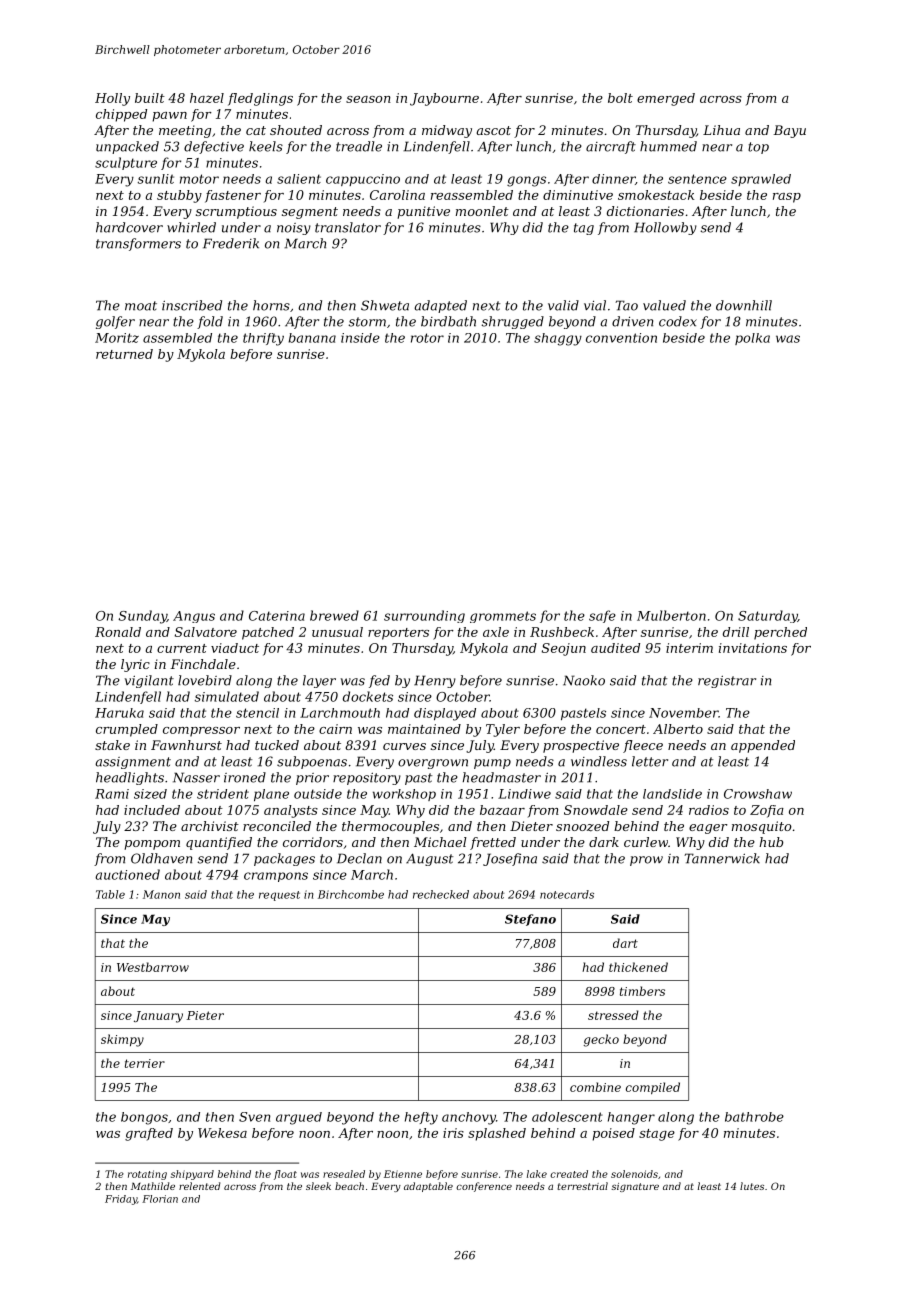  I want to click on polka, so click(752, 339).
